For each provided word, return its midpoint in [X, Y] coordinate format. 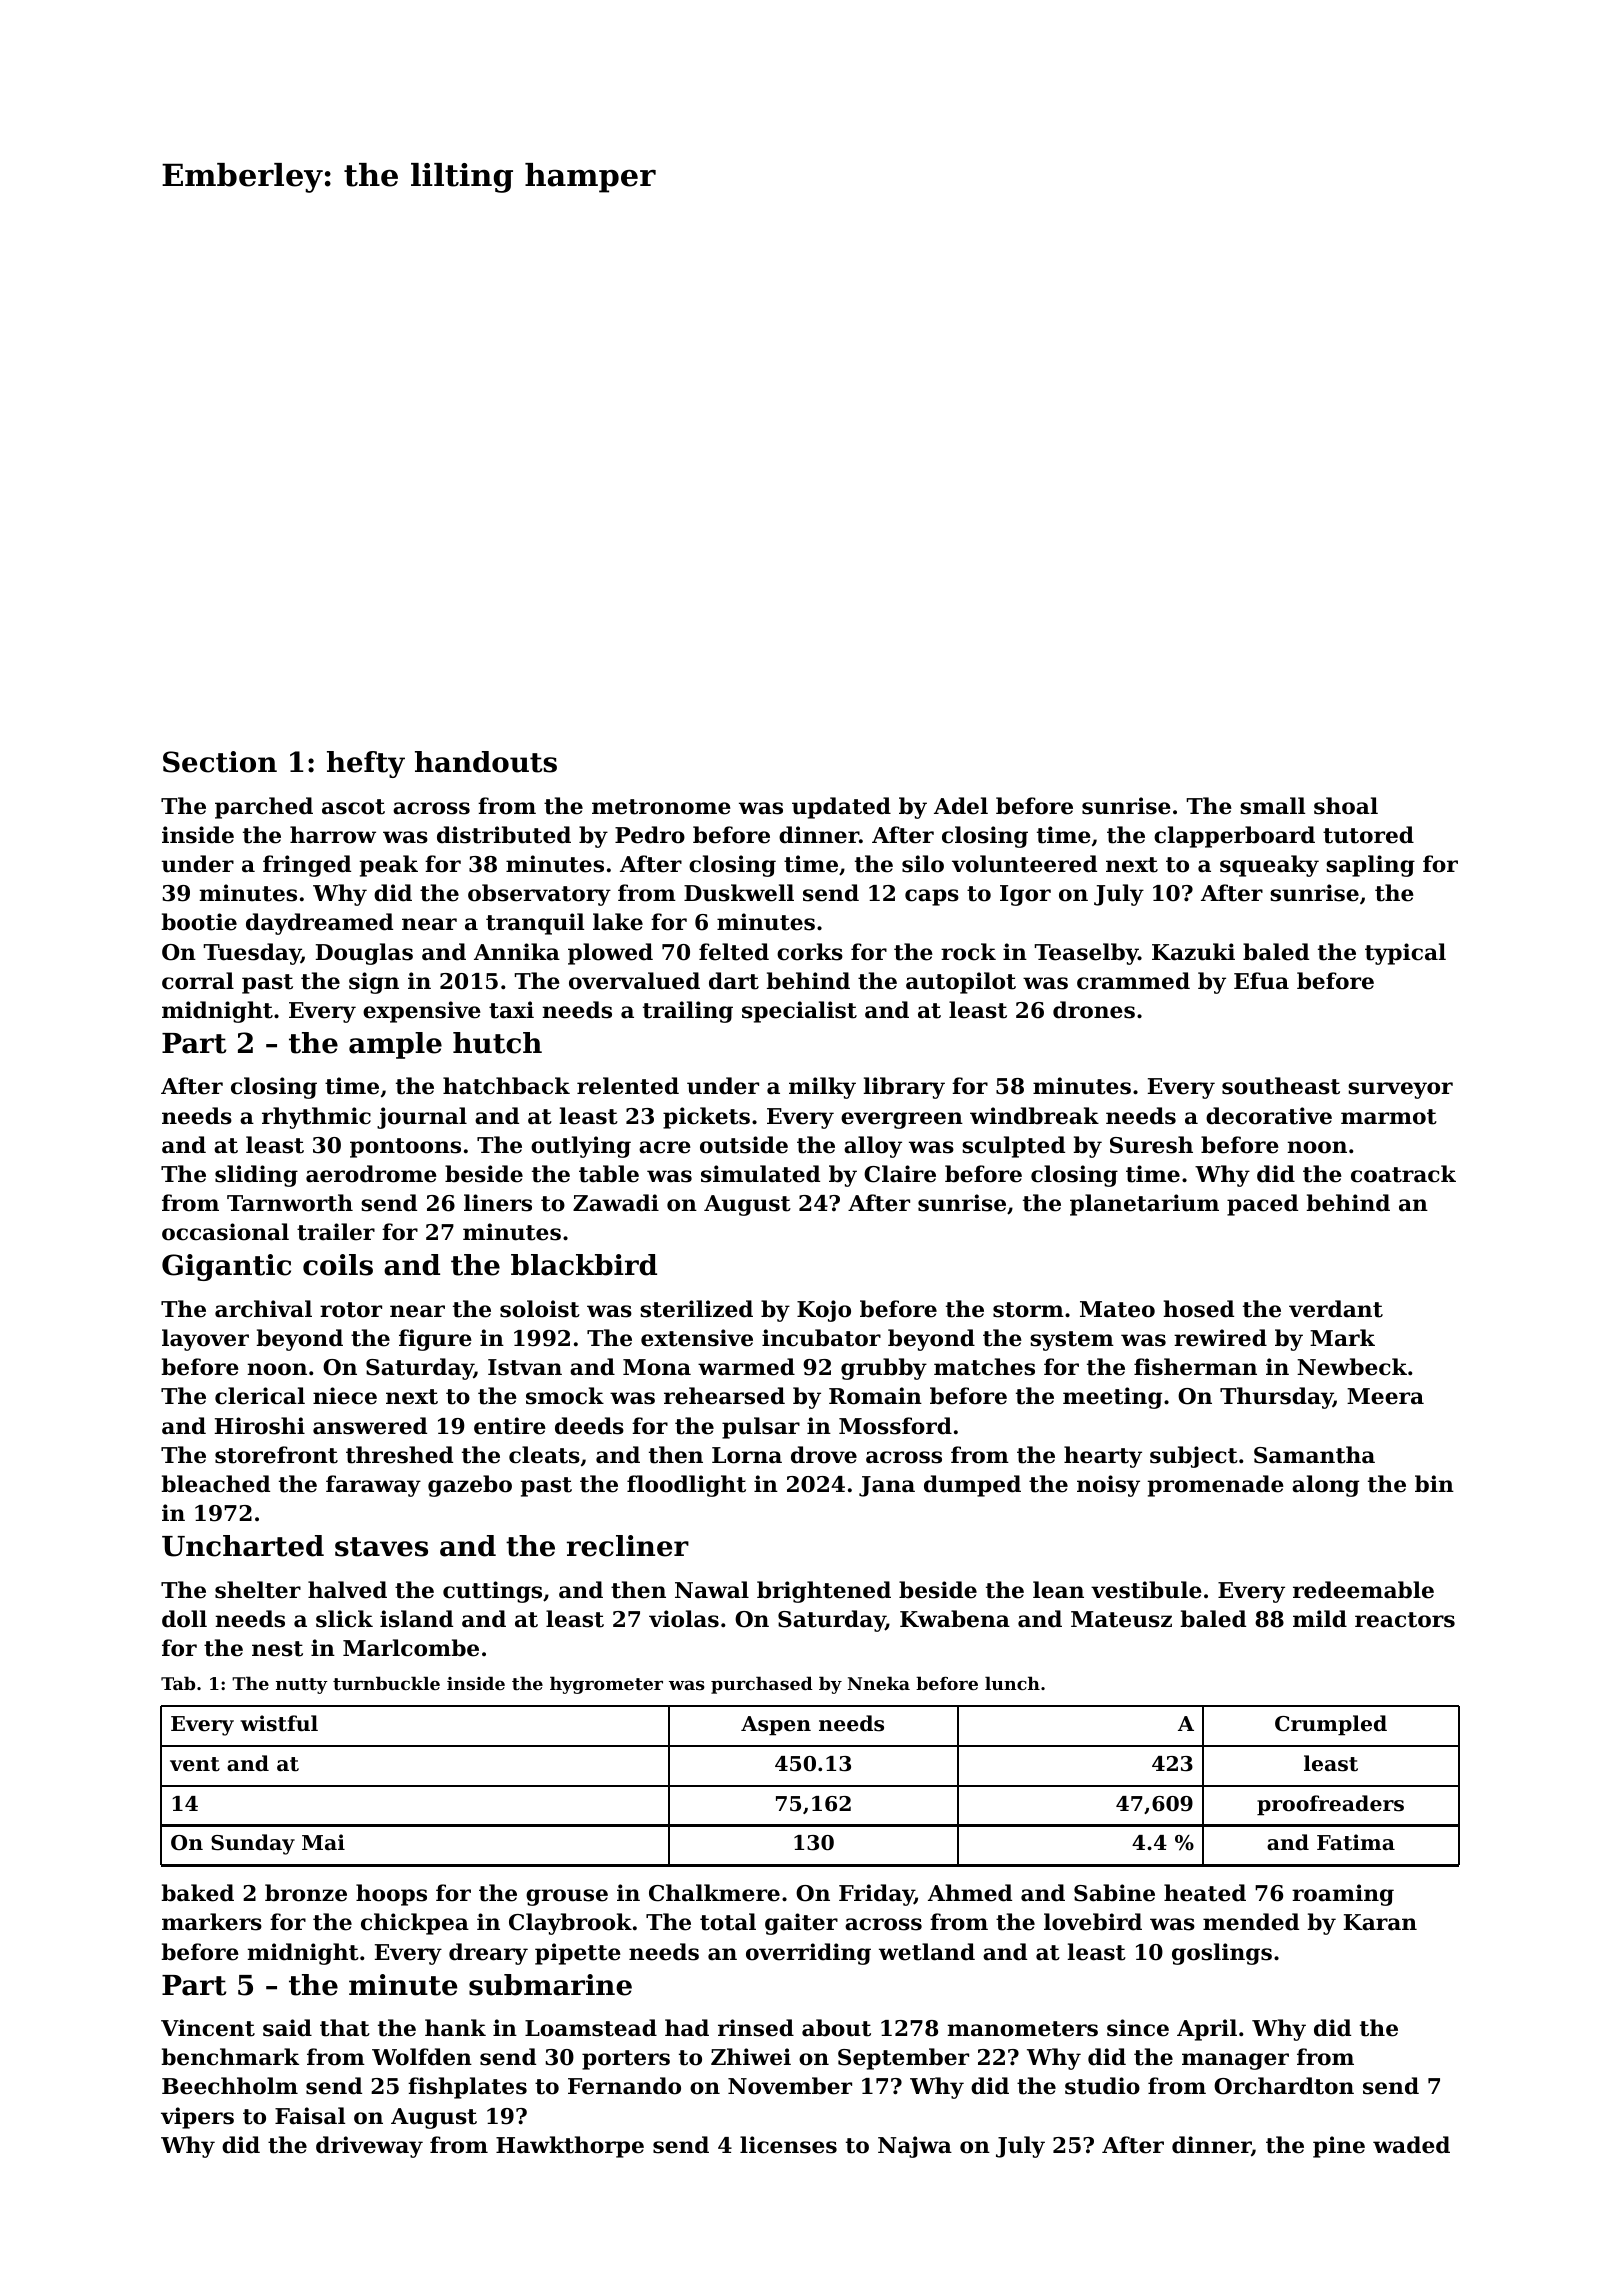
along [1325, 1486]
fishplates [467, 2088]
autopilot [961, 983]
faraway [373, 1486]
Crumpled [1331, 1725]
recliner [628, 1546]
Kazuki [1193, 952]
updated [841, 808]
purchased [762, 1685]
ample [395, 1045]
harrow [333, 835]
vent [195, 1764]
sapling [1370, 866]
